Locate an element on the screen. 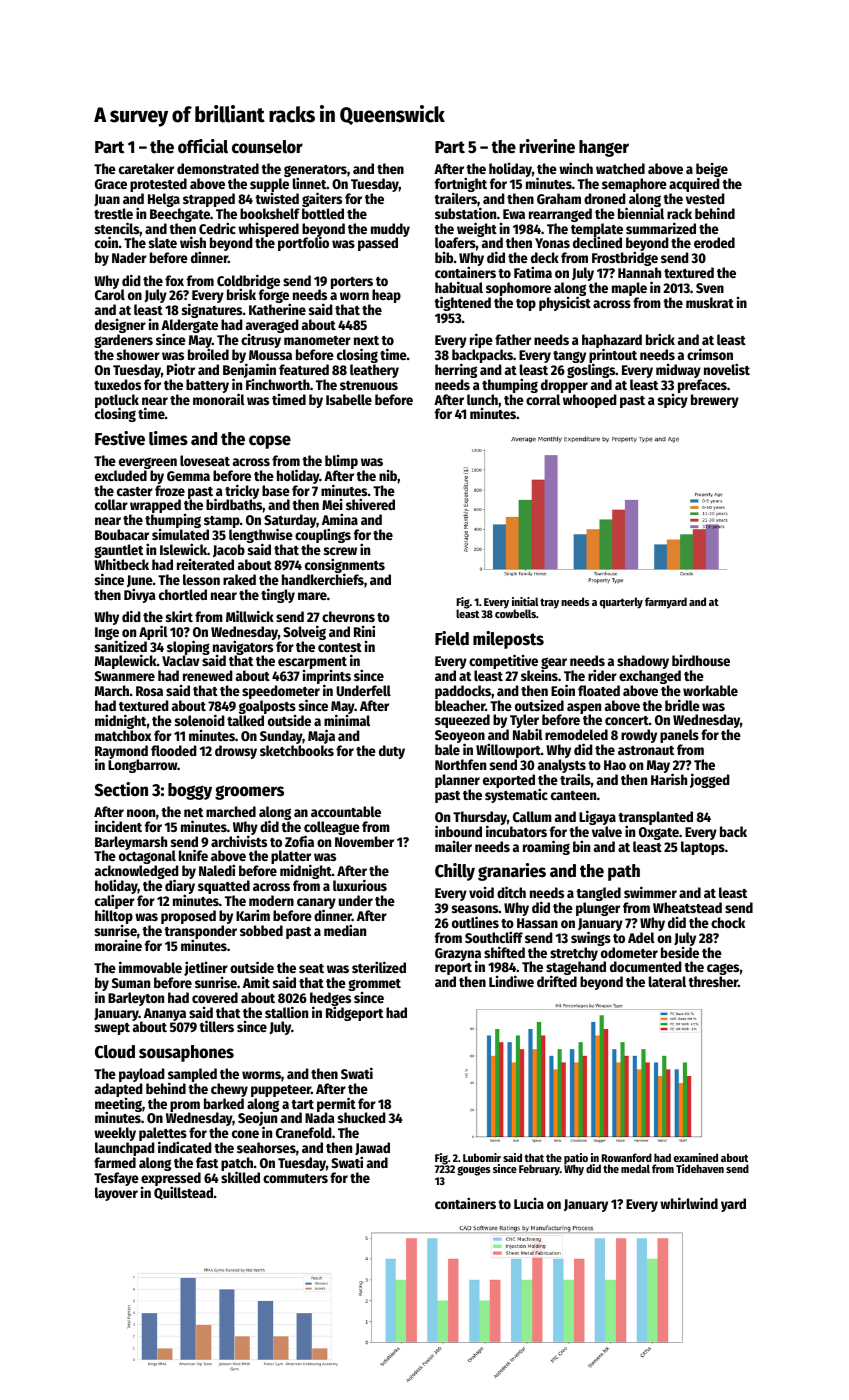 The height and width of the screenshot is (1400, 849). Ananya is located at coordinates (165, 1014).
